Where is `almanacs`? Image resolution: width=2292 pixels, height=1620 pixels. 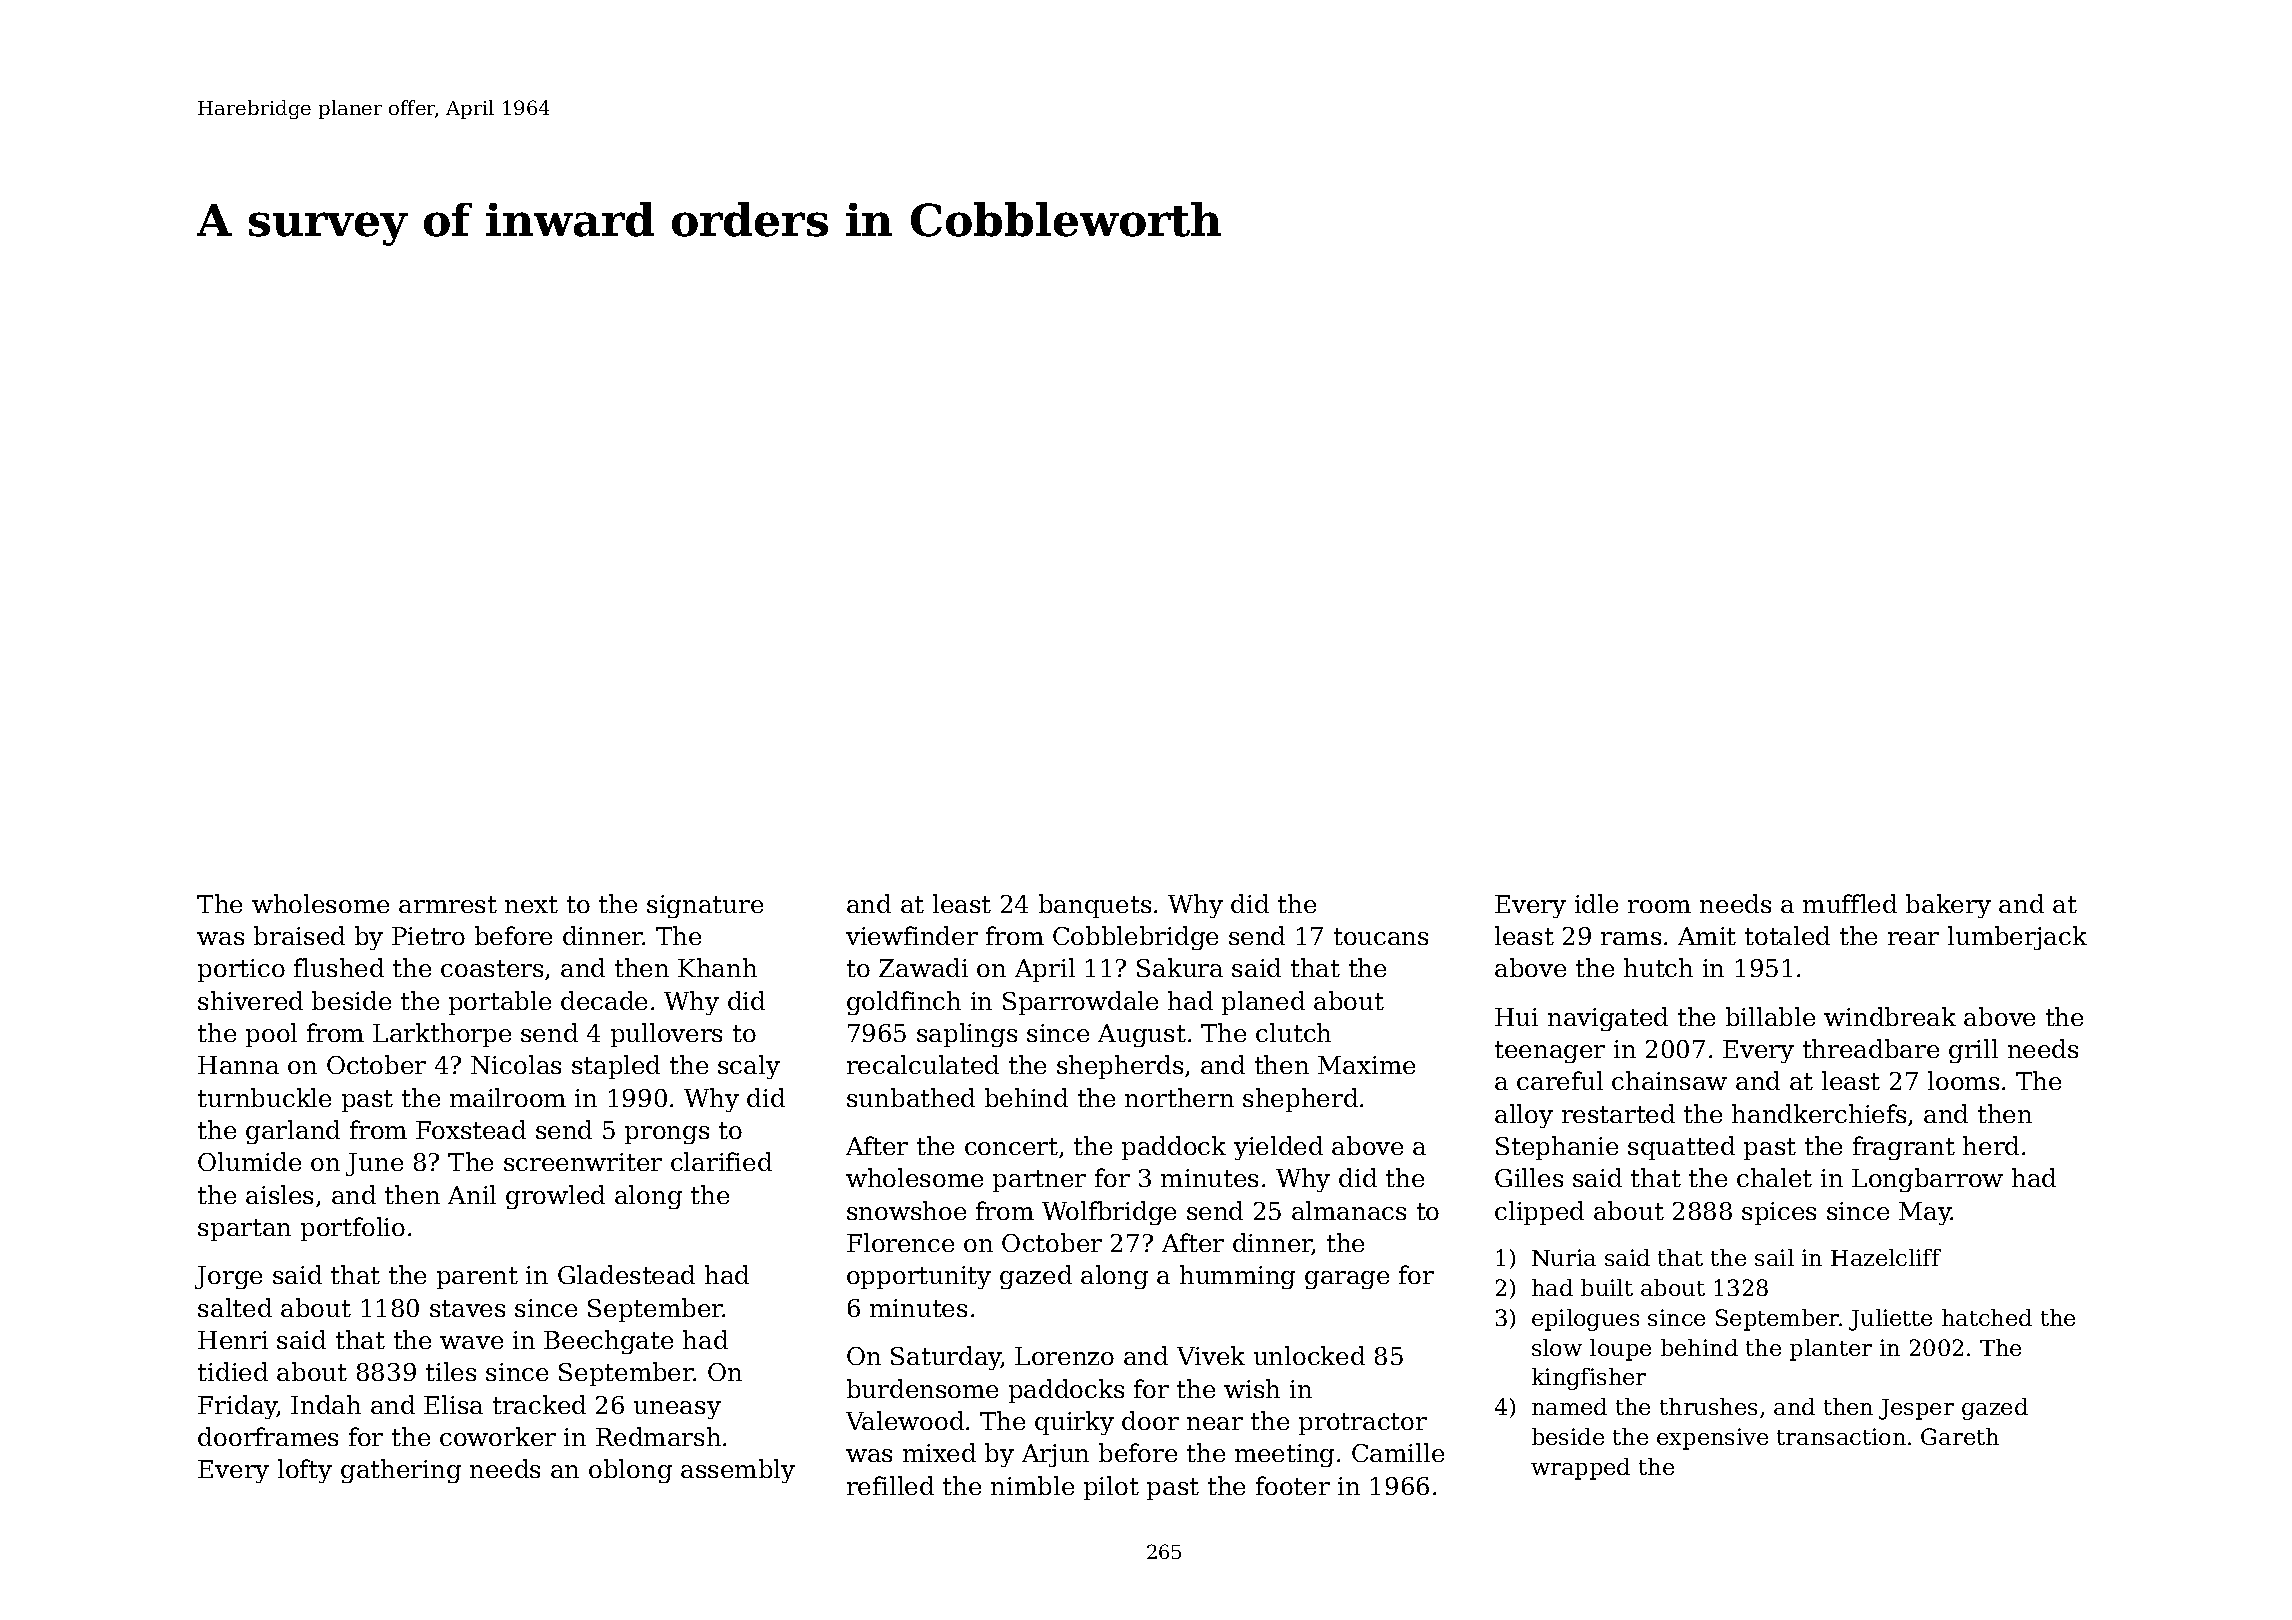
almanacs is located at coordinates (1349, 1210).
